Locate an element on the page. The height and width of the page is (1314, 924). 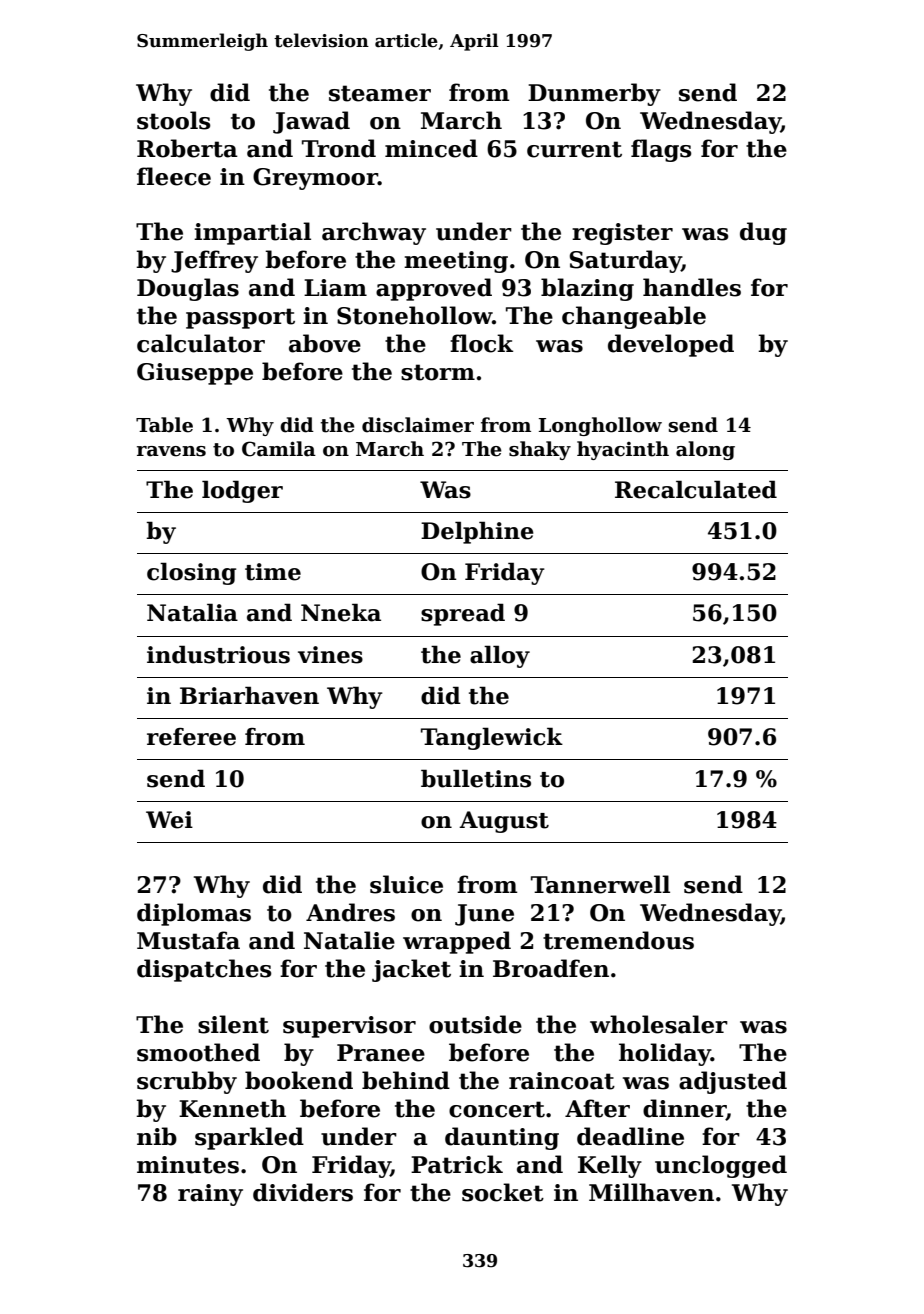
flags is located at coordinates (661, 150).
